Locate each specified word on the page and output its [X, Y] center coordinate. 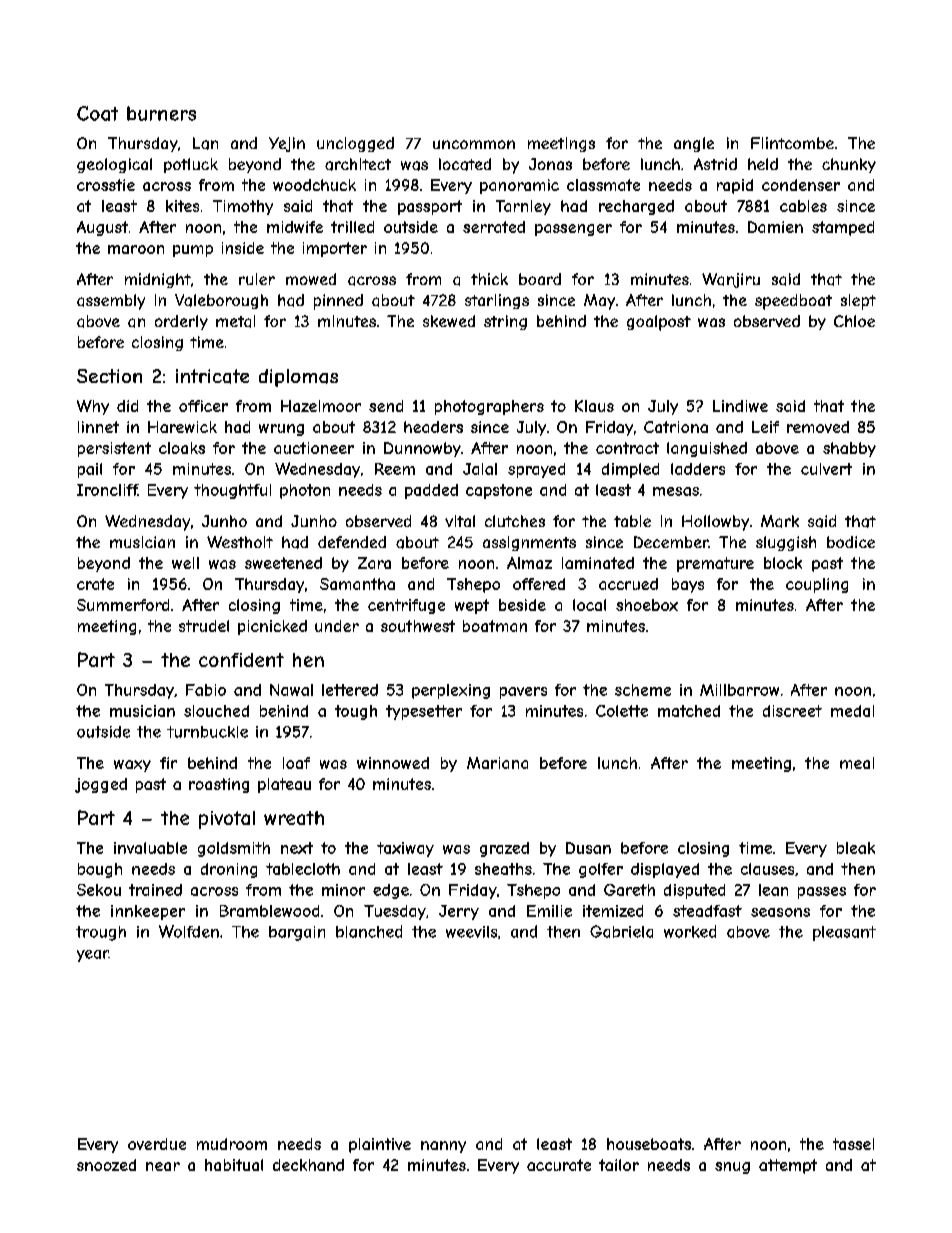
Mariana [497, 763]
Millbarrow [739, 690]
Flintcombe [792, 143]
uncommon [474, 144]
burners [161, 113]
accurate [559, 1165]
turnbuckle [207, 732]
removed [818, 427]
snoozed [106, 1165]
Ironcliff [107, 490]
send [386, 406]
